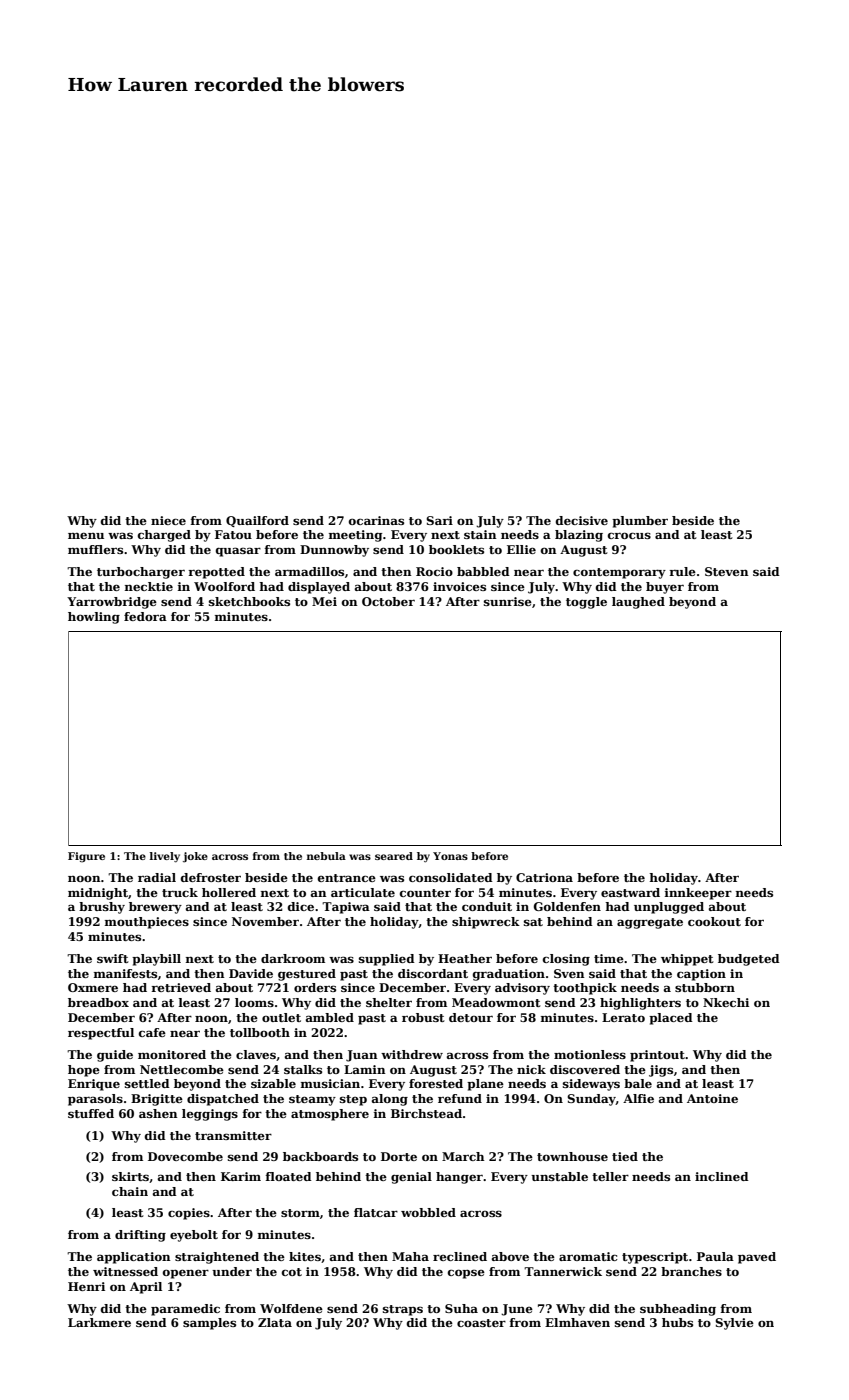 The width and height of the page is (849, 1400). What do you see at coordinates (487, 906) in the page?
I see `conduit` at bounding box center [487, 906].
